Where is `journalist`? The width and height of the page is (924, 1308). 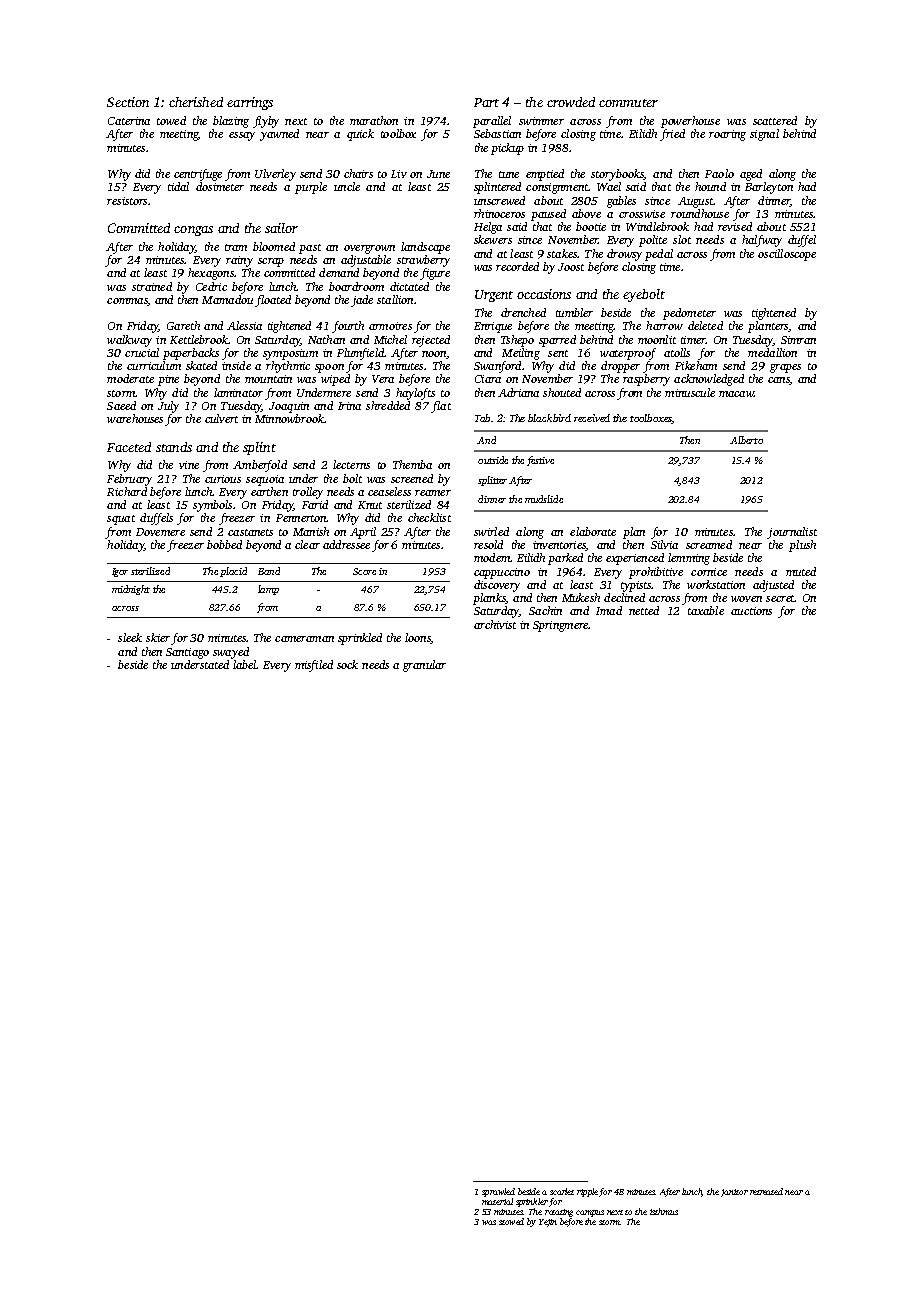
journalist is located at coordinates (792, 533).
